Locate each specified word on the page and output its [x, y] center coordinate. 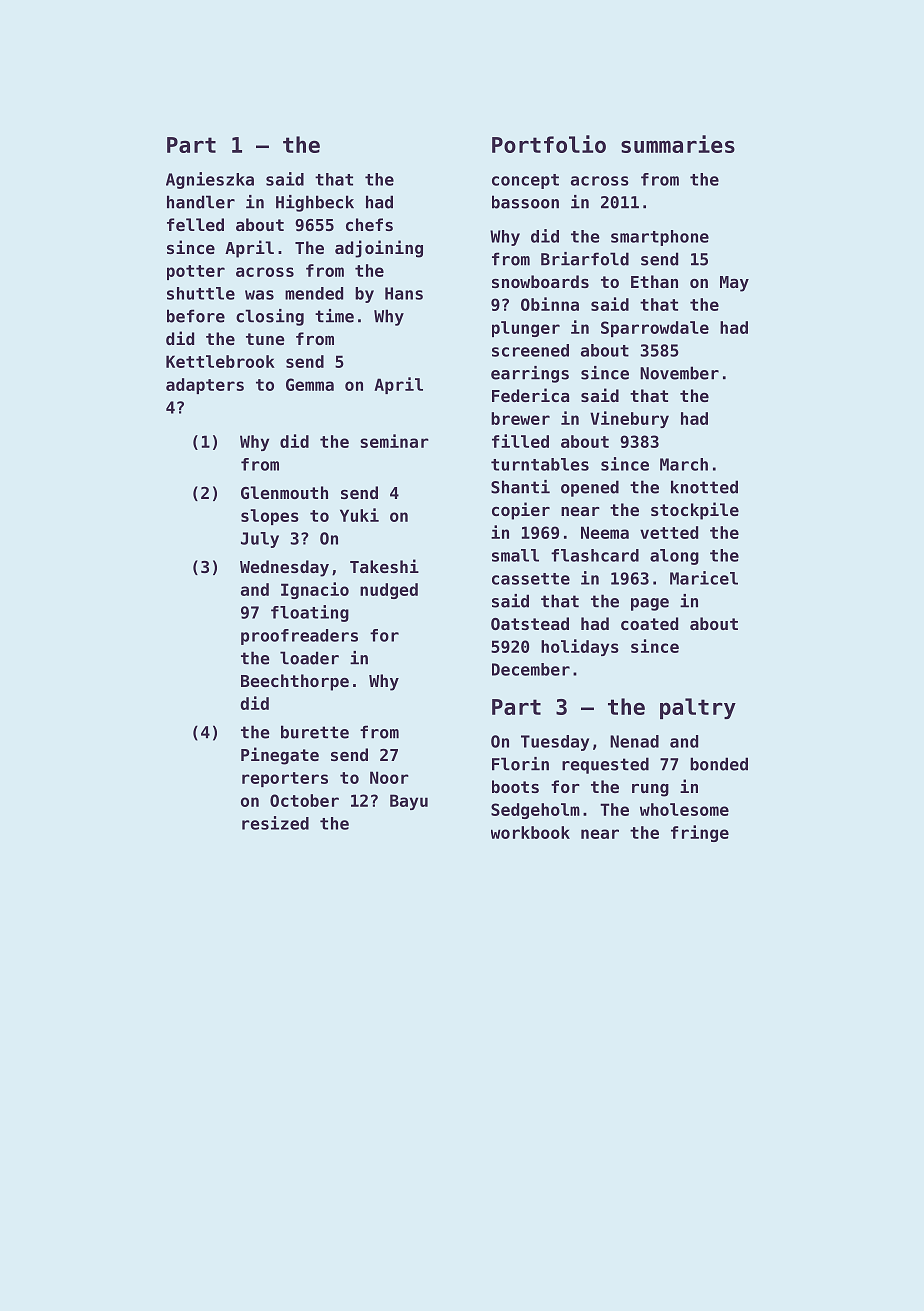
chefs [369, 224]
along [674, 557]
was [259, 295]
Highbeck [315, 203]
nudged [389, 591]
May [734, 284]
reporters [285, 779]
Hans [404, 293]
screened [530, 350]
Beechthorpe [295, 682]
